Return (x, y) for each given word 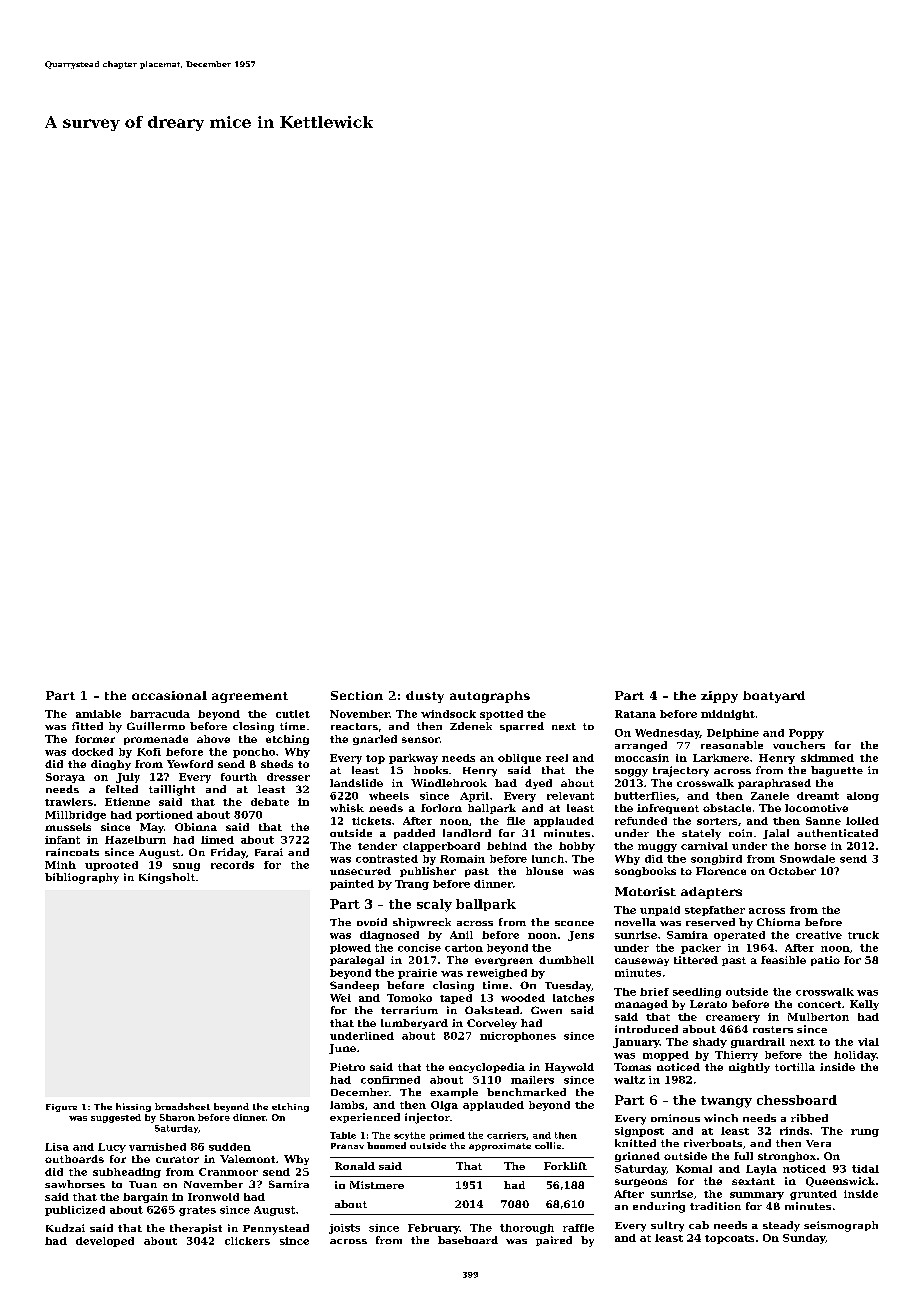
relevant (570, 796)
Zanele (770, 796)
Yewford (190, 764)
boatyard (774, 697)
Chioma (778, 922)
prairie (417, 974)
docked (92, 752)
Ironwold (213, 1197)
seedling (697, 993)
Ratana (635, 714)
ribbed (809, 1118)
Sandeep (354, 986)
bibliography (82, 878)
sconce (574, 923)
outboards (74, 1159)
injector (427, 1118)
